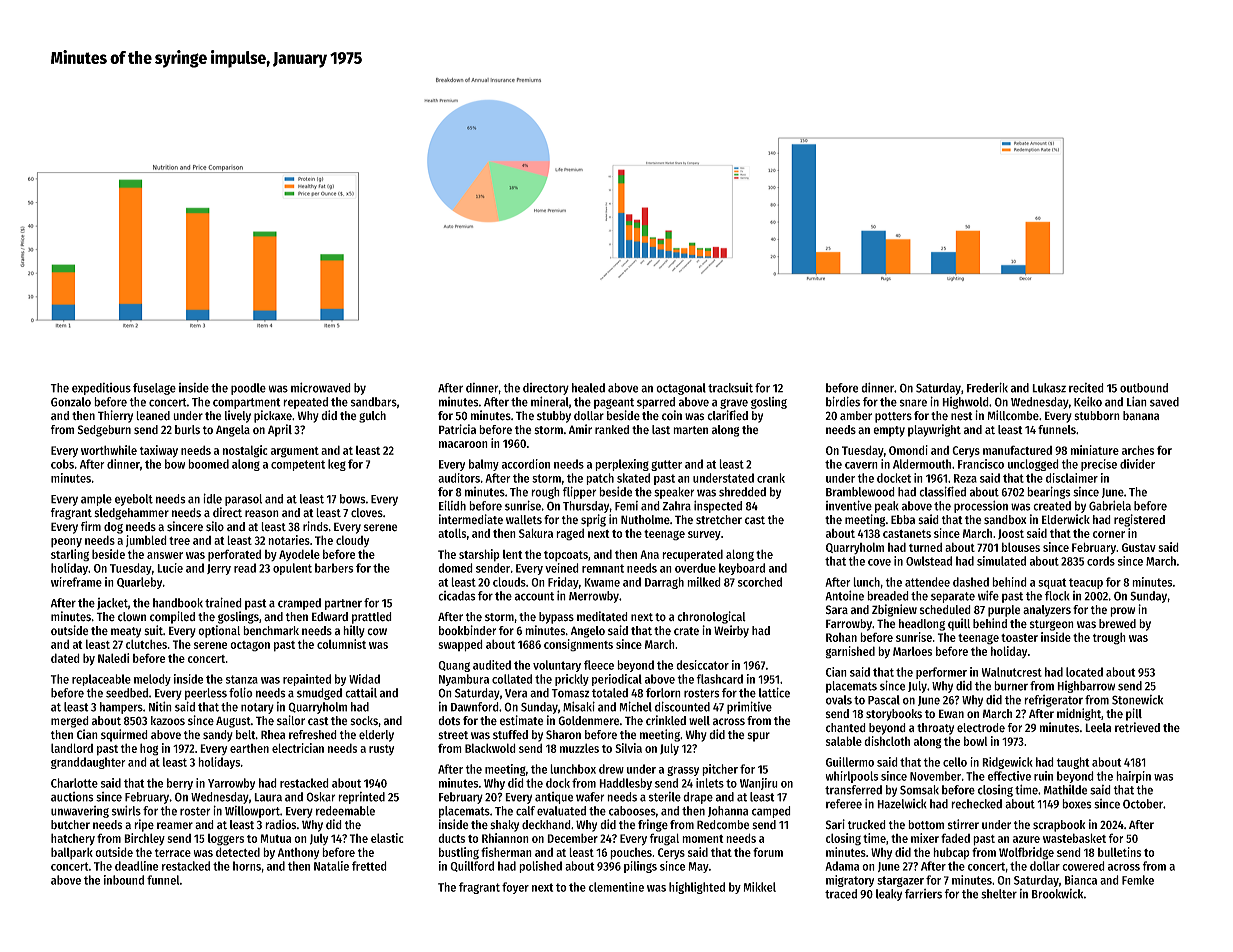 This screenshot has height=952, width=1233. Describe the element at coordinates (144, 839) in the screenshot. I see `Birchley` at that location.
